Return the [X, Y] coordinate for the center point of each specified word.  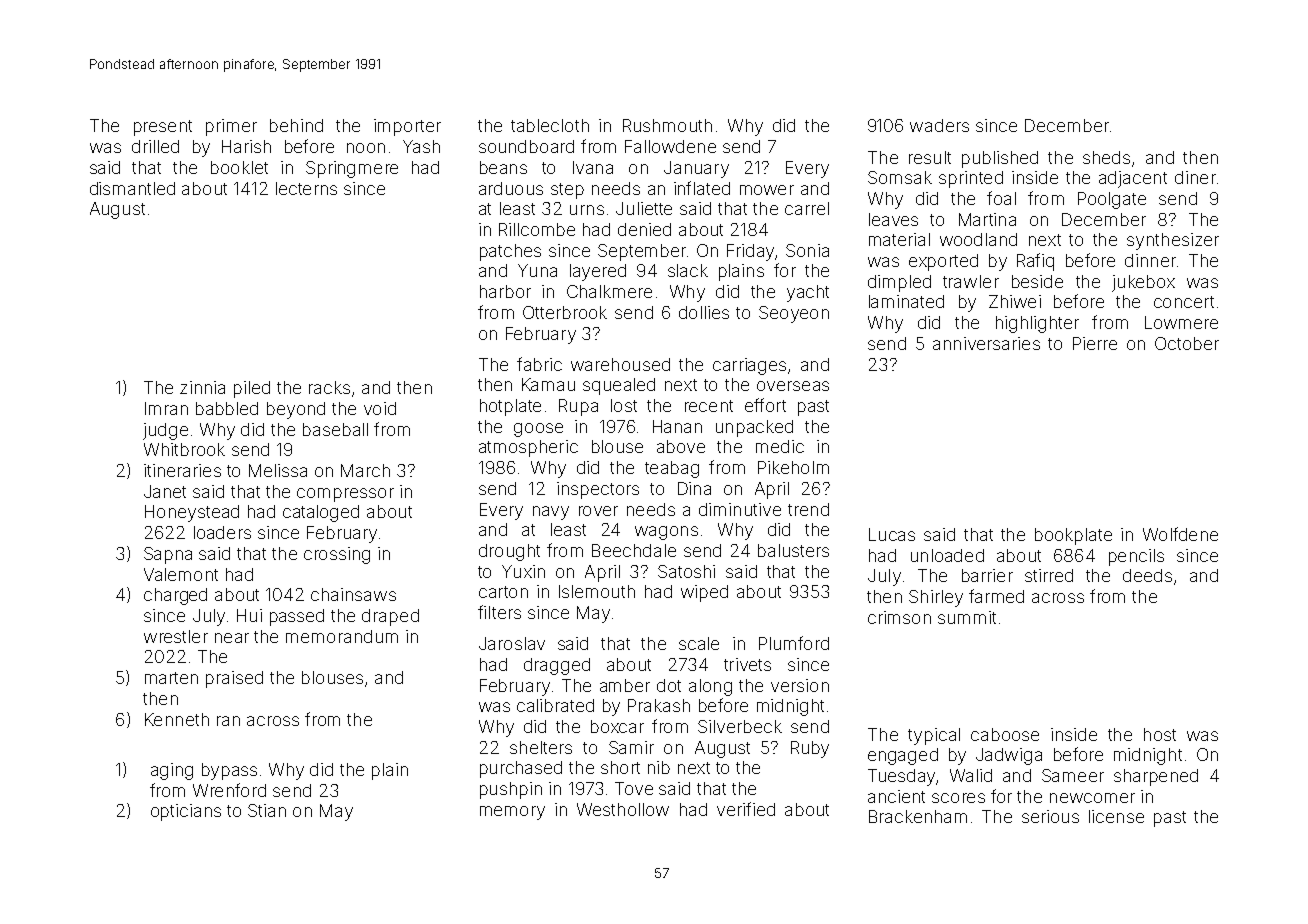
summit [967, 617]
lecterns [306, 188]
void [380, 408]
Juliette [644, 208]
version [800, 685]
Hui [249, 615]
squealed [619, 386]
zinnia [202, 387]
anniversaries [986, 343]
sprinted [971, 179]
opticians [186, 812]
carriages [749, 366]
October [1187, 343]
